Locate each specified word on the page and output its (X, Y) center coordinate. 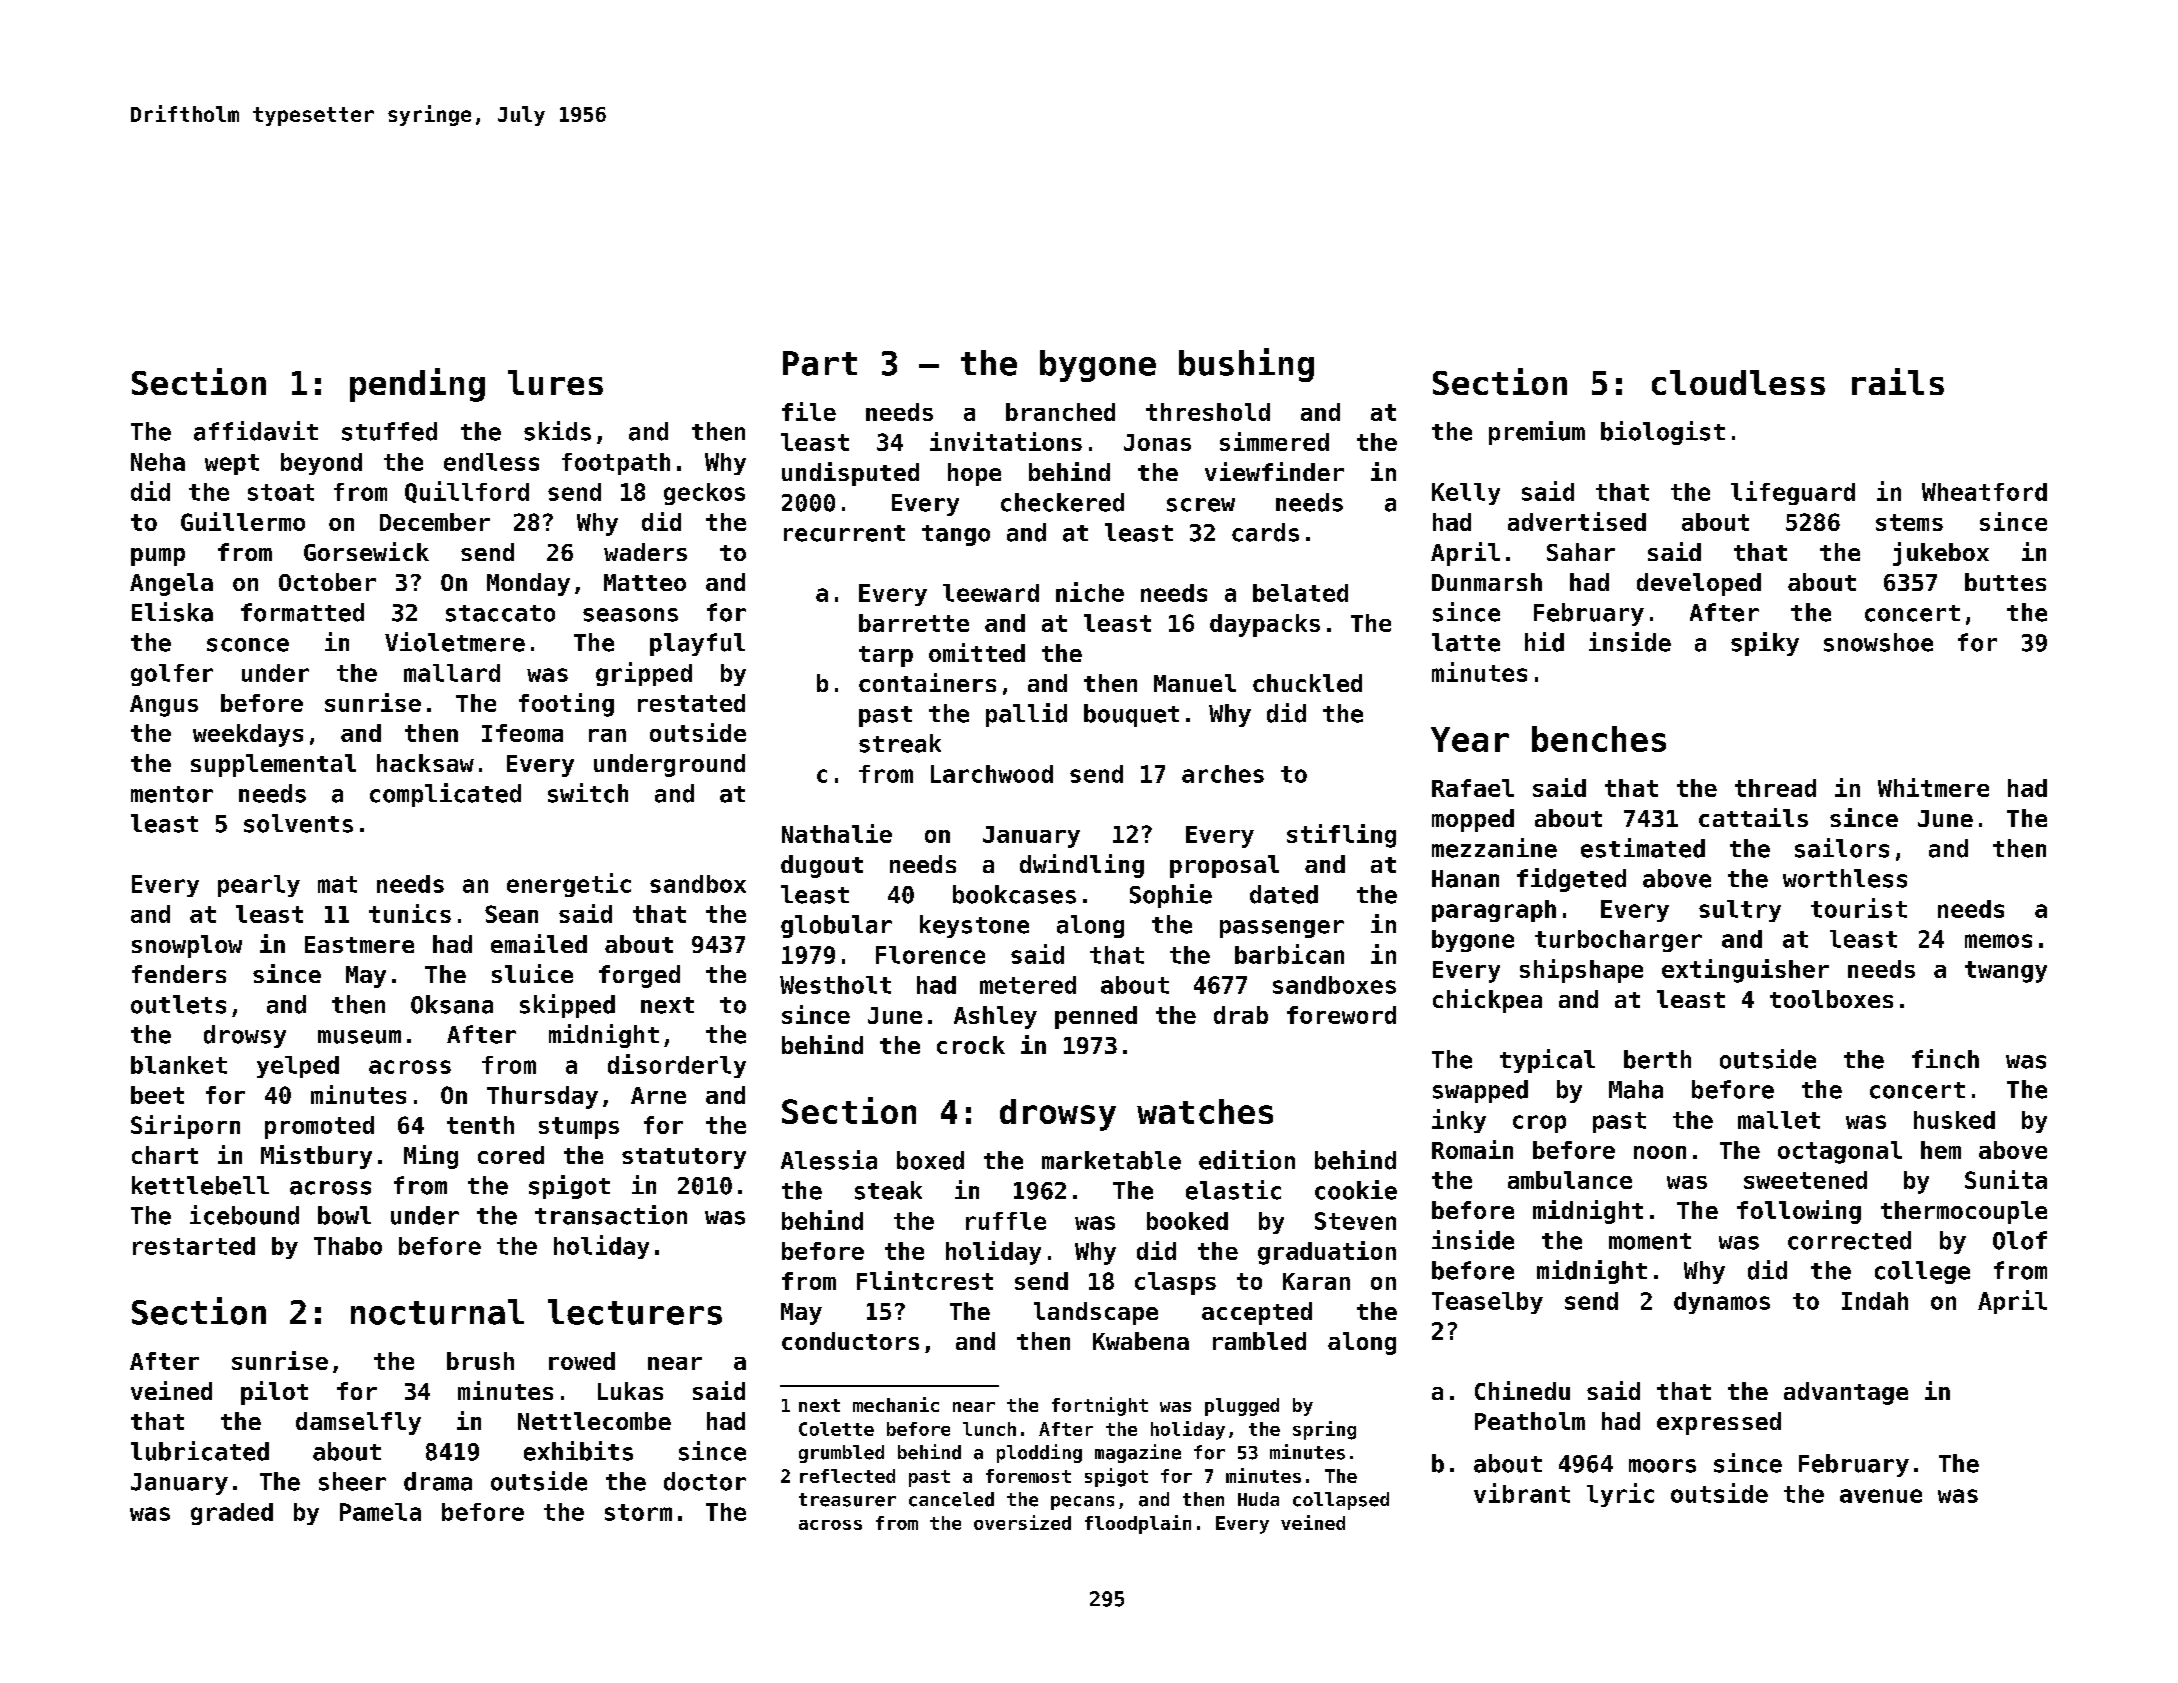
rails (1898, 381)
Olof (2020, 1240)
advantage (1846, 1393)
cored (511, 1155)
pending (417, 385)
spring (1324, 1430)
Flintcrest (925, 1280)
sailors (1842, 848)
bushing (1246, 365)
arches (1223, 774)
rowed (582, 1361)
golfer (172, 675)
